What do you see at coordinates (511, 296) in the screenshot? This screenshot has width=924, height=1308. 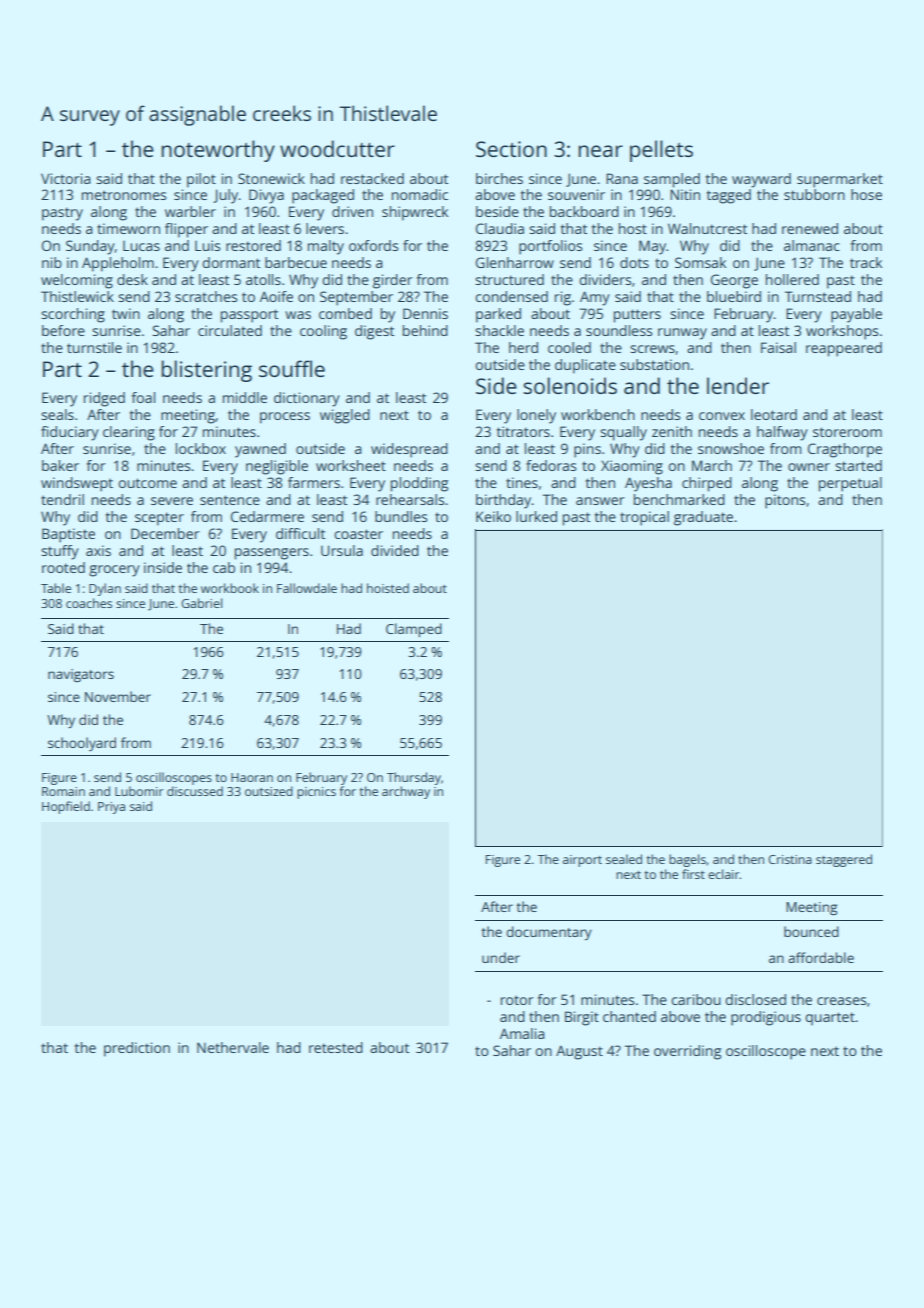 I see `condensed` at bounding box center [511, 296].
